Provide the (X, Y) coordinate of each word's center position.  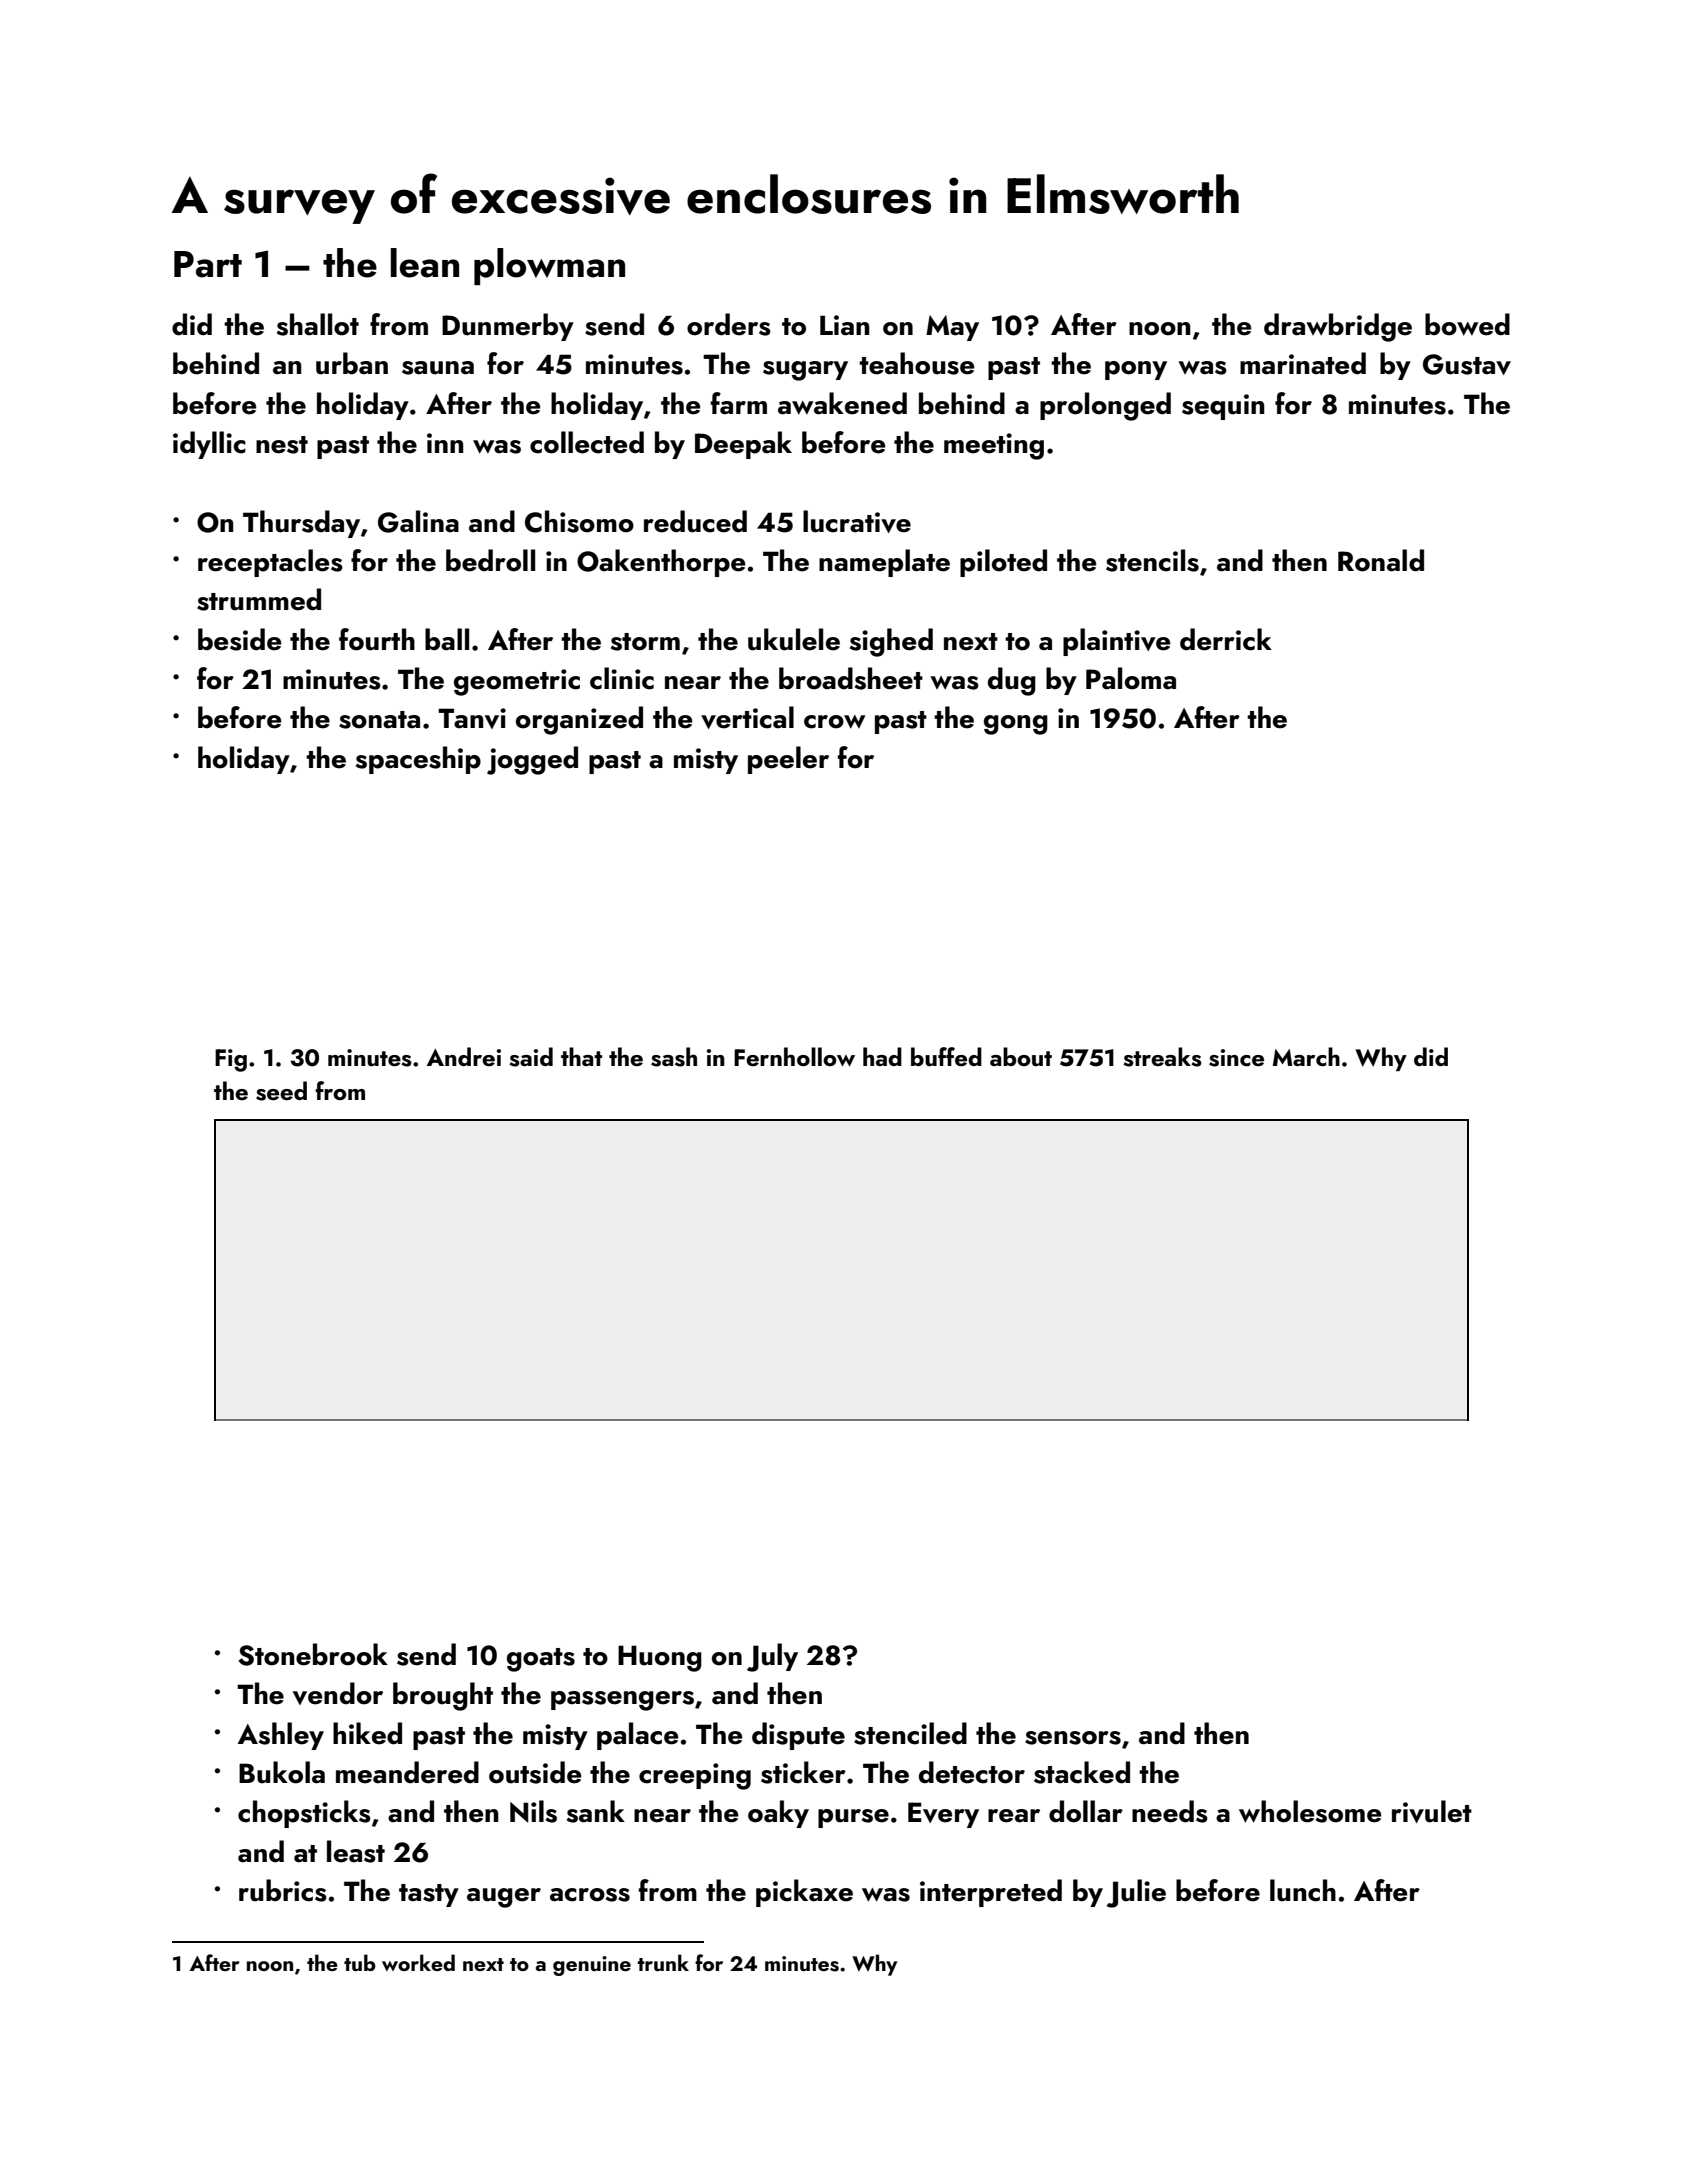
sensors (1073, 1738)
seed (281, 1091)
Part (208, 264)
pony (1136, 370)
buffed (946, 1057)
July (772, 1657)
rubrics (283, 1890)
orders (729, 324)
